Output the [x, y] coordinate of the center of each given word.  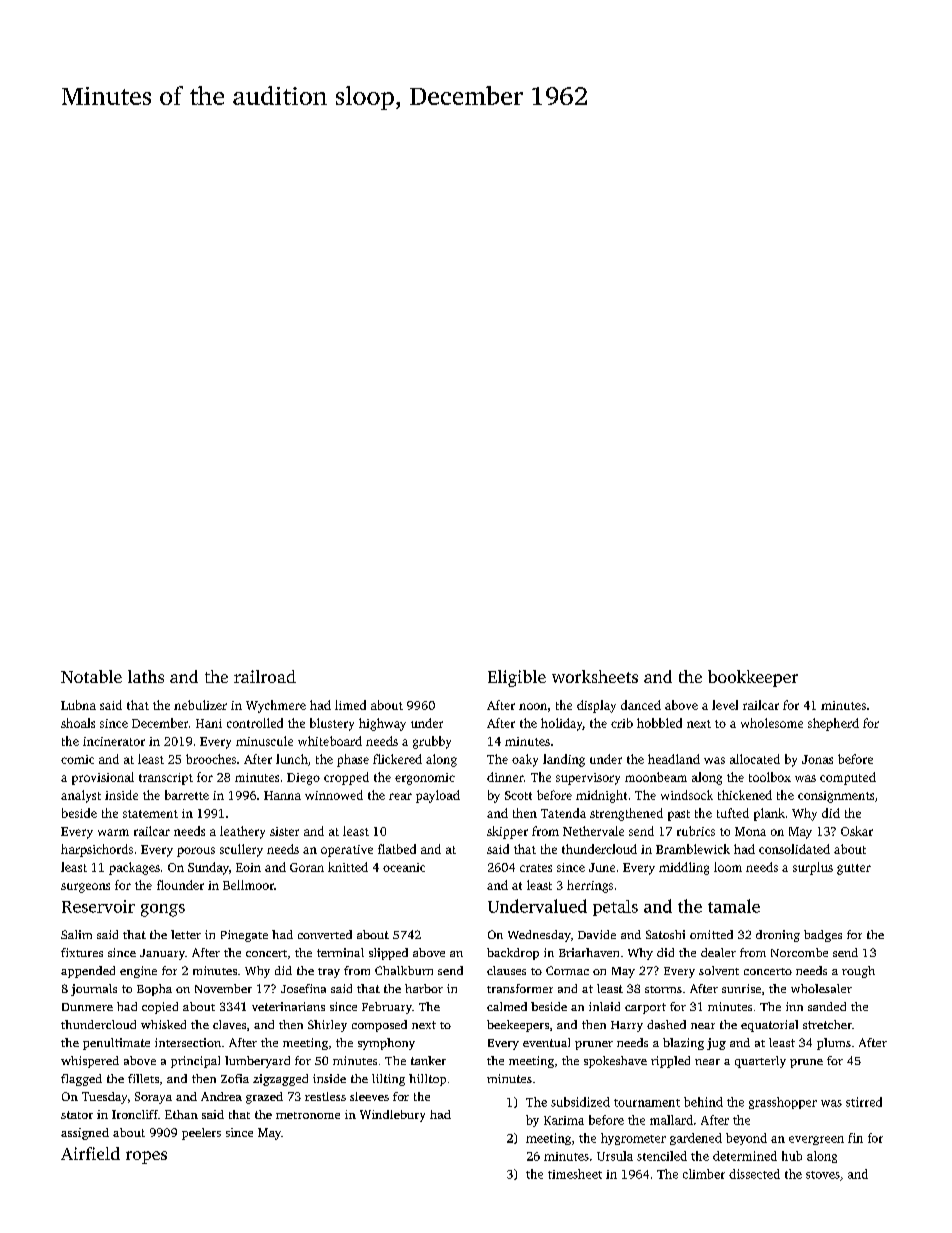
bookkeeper [753, 678]
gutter [854, 869]
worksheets [595, 676]
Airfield [90, 1153]
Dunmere [87, 1007]
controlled [255, 723]
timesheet [575, 1174]
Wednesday [539, 936]
